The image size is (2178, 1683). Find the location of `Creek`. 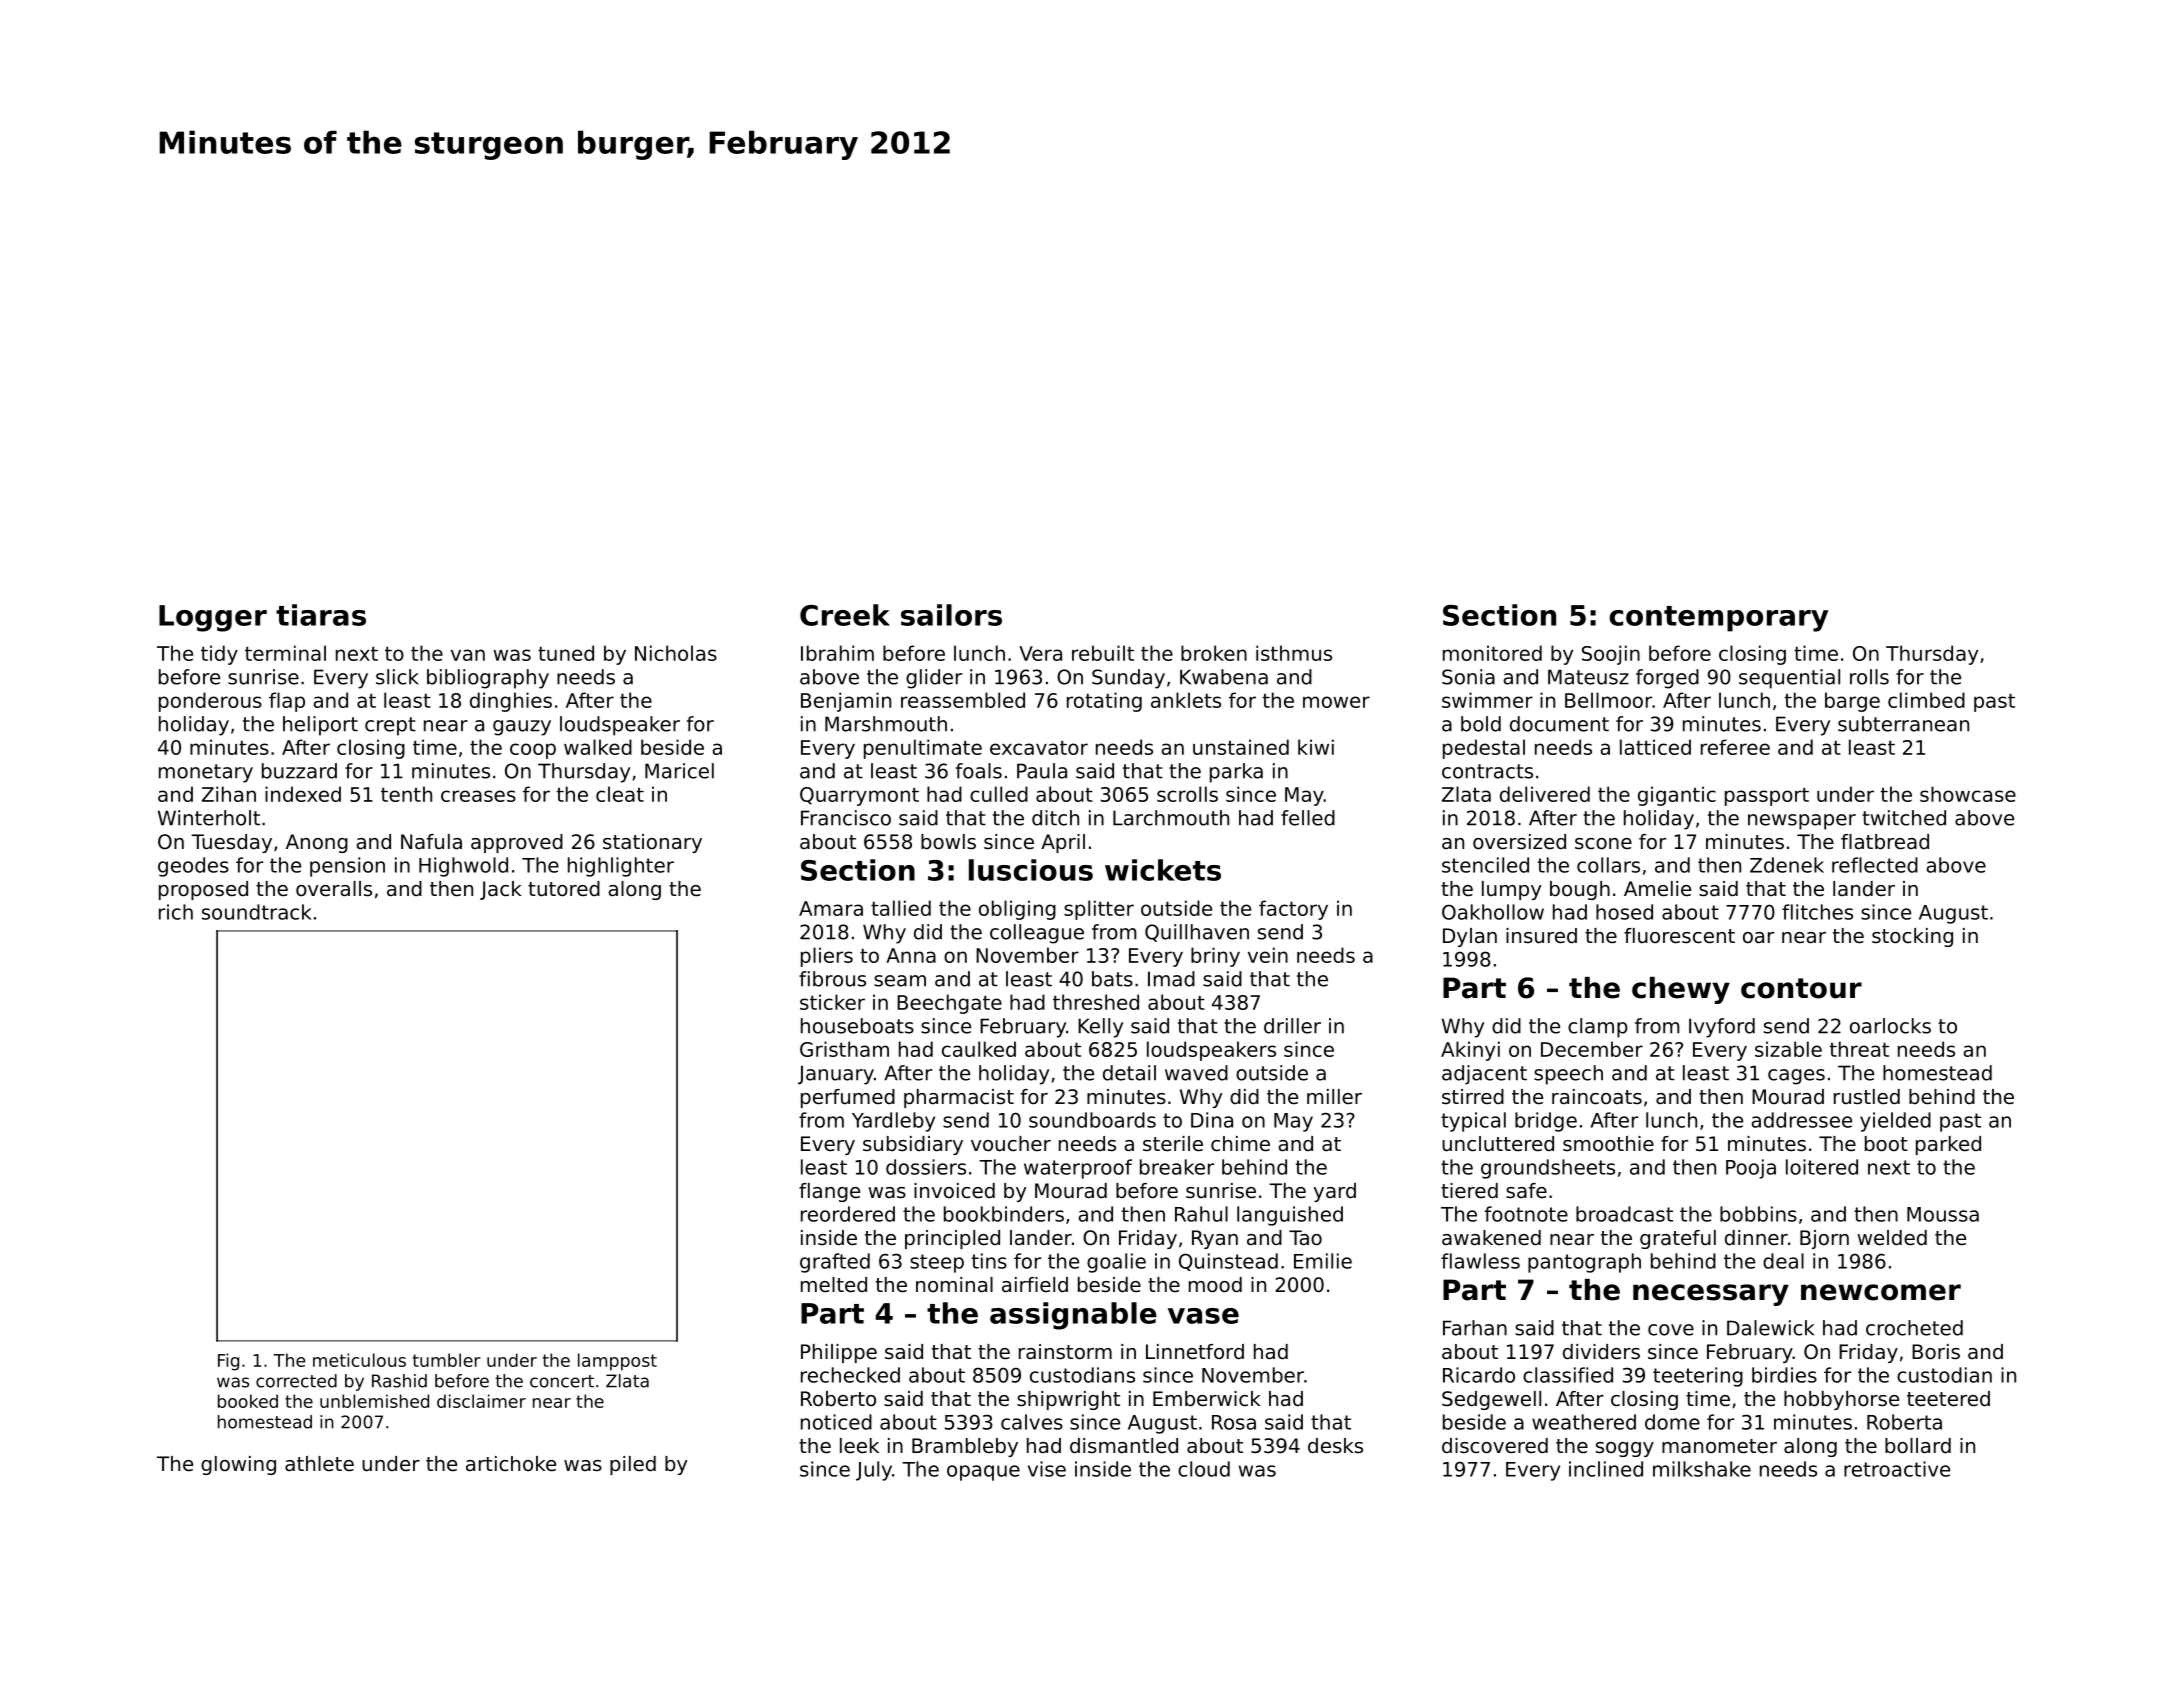

Creek is located at coordinates (845, 615).
